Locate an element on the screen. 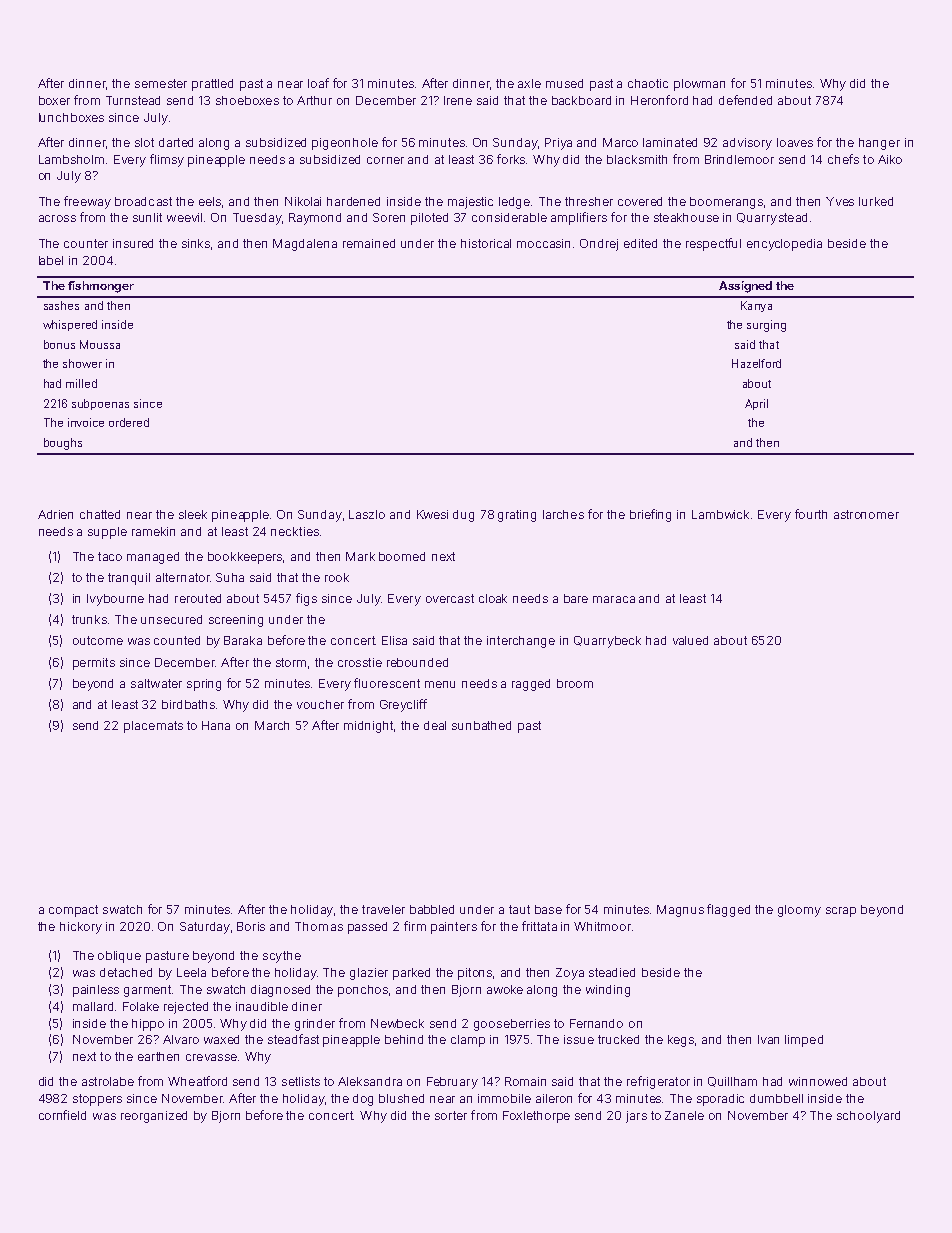  defended is located at coordinates (745, 100).
